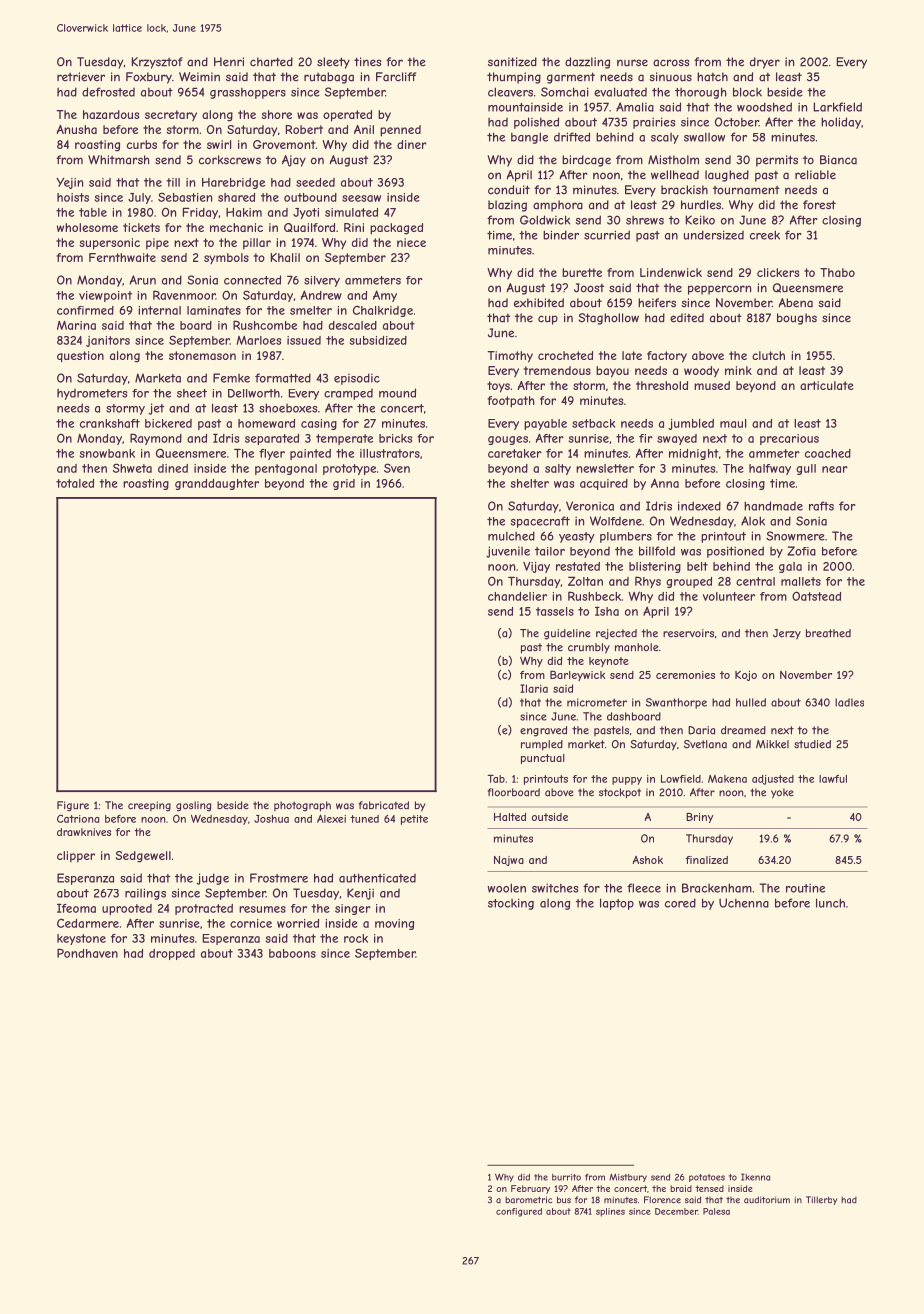 This screenshot has height=1314, width=924. What do you see at coordinates (543, 759) in the screenshot?
I see `punctual` at bounding box center [543, 759].
